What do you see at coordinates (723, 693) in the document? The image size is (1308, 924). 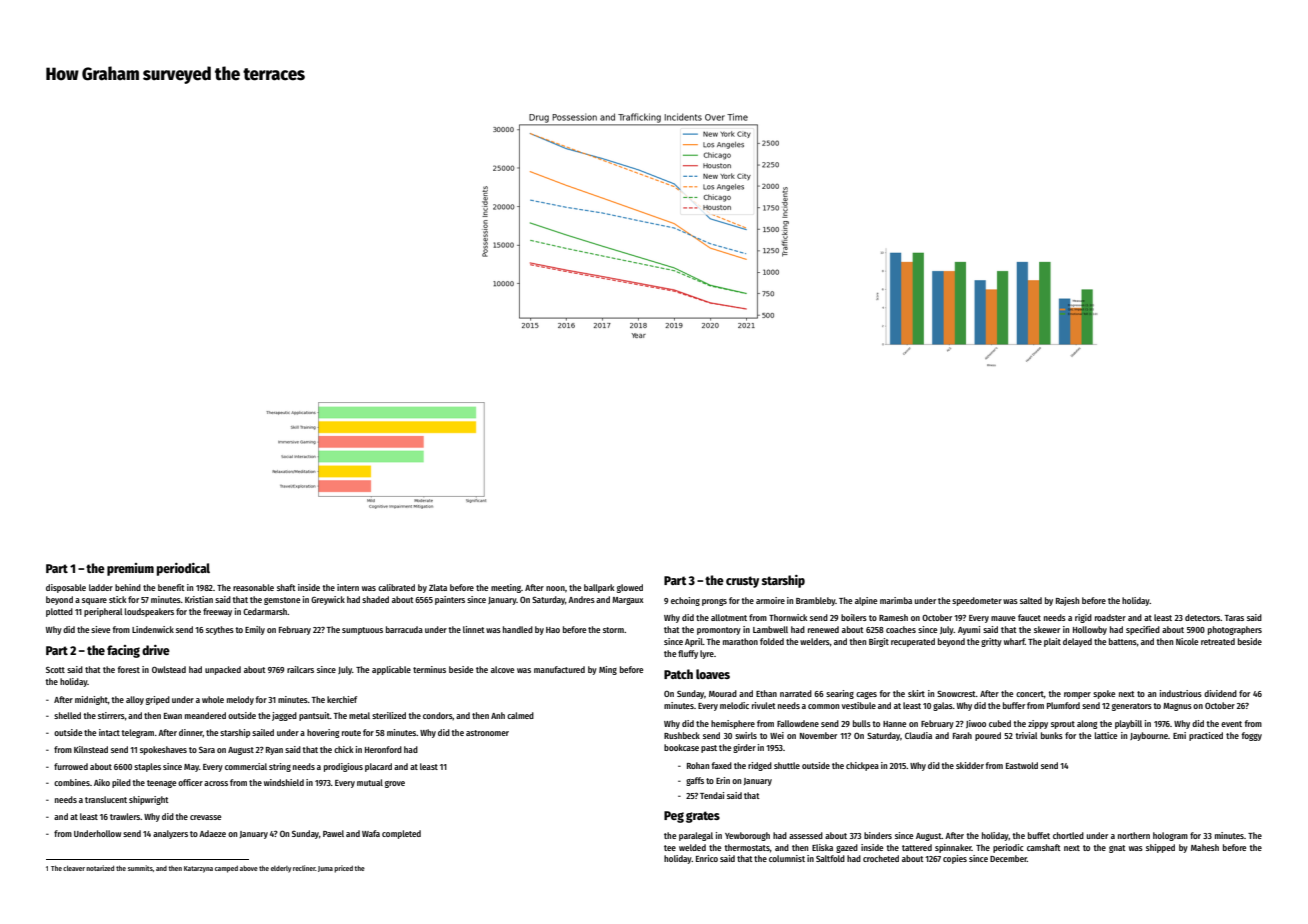 I see `Mourad` at bounding box center [723, 693].
